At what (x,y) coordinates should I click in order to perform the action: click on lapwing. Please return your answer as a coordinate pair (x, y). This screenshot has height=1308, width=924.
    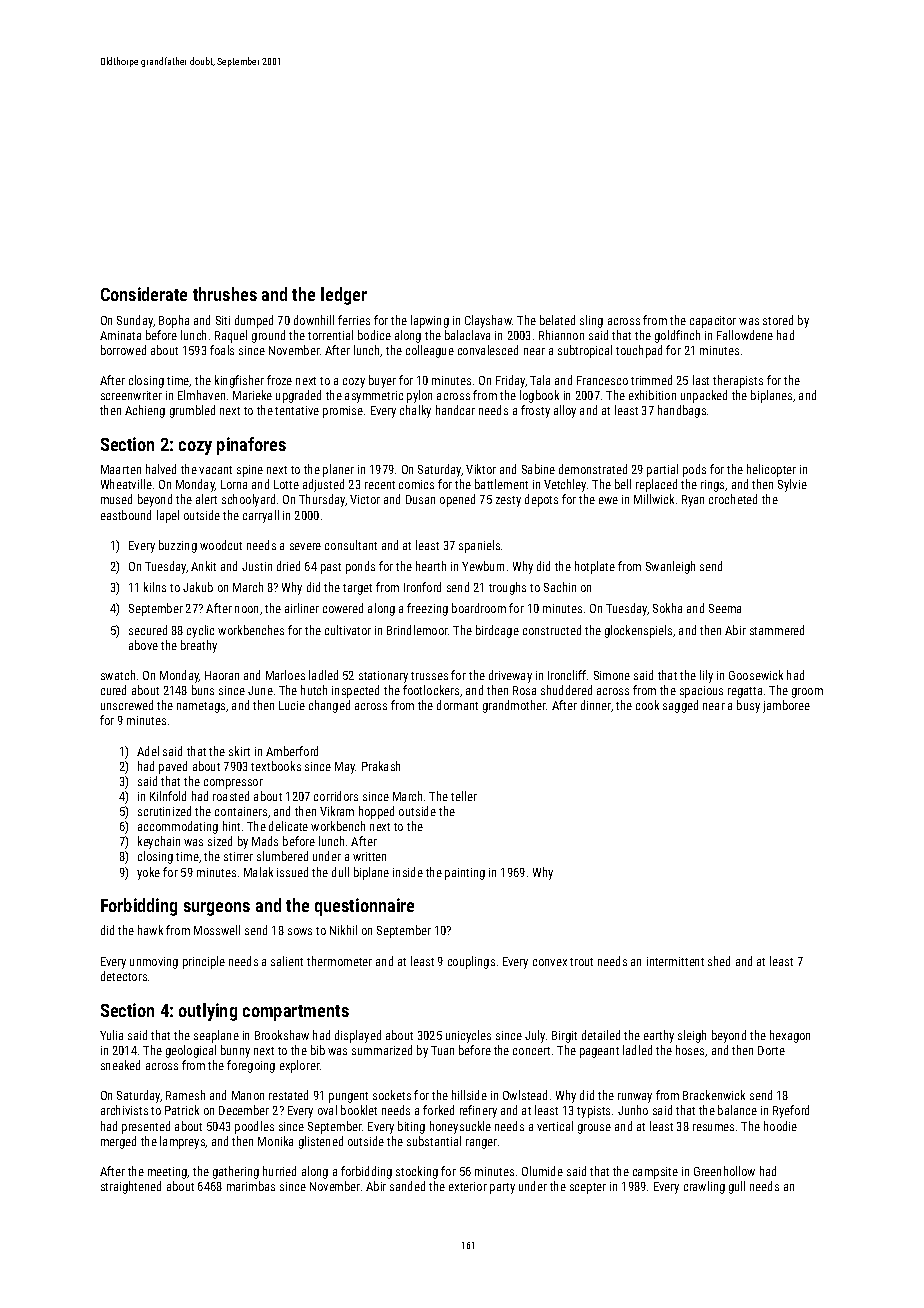
    Looking at the image, I should click on (430, 321).
